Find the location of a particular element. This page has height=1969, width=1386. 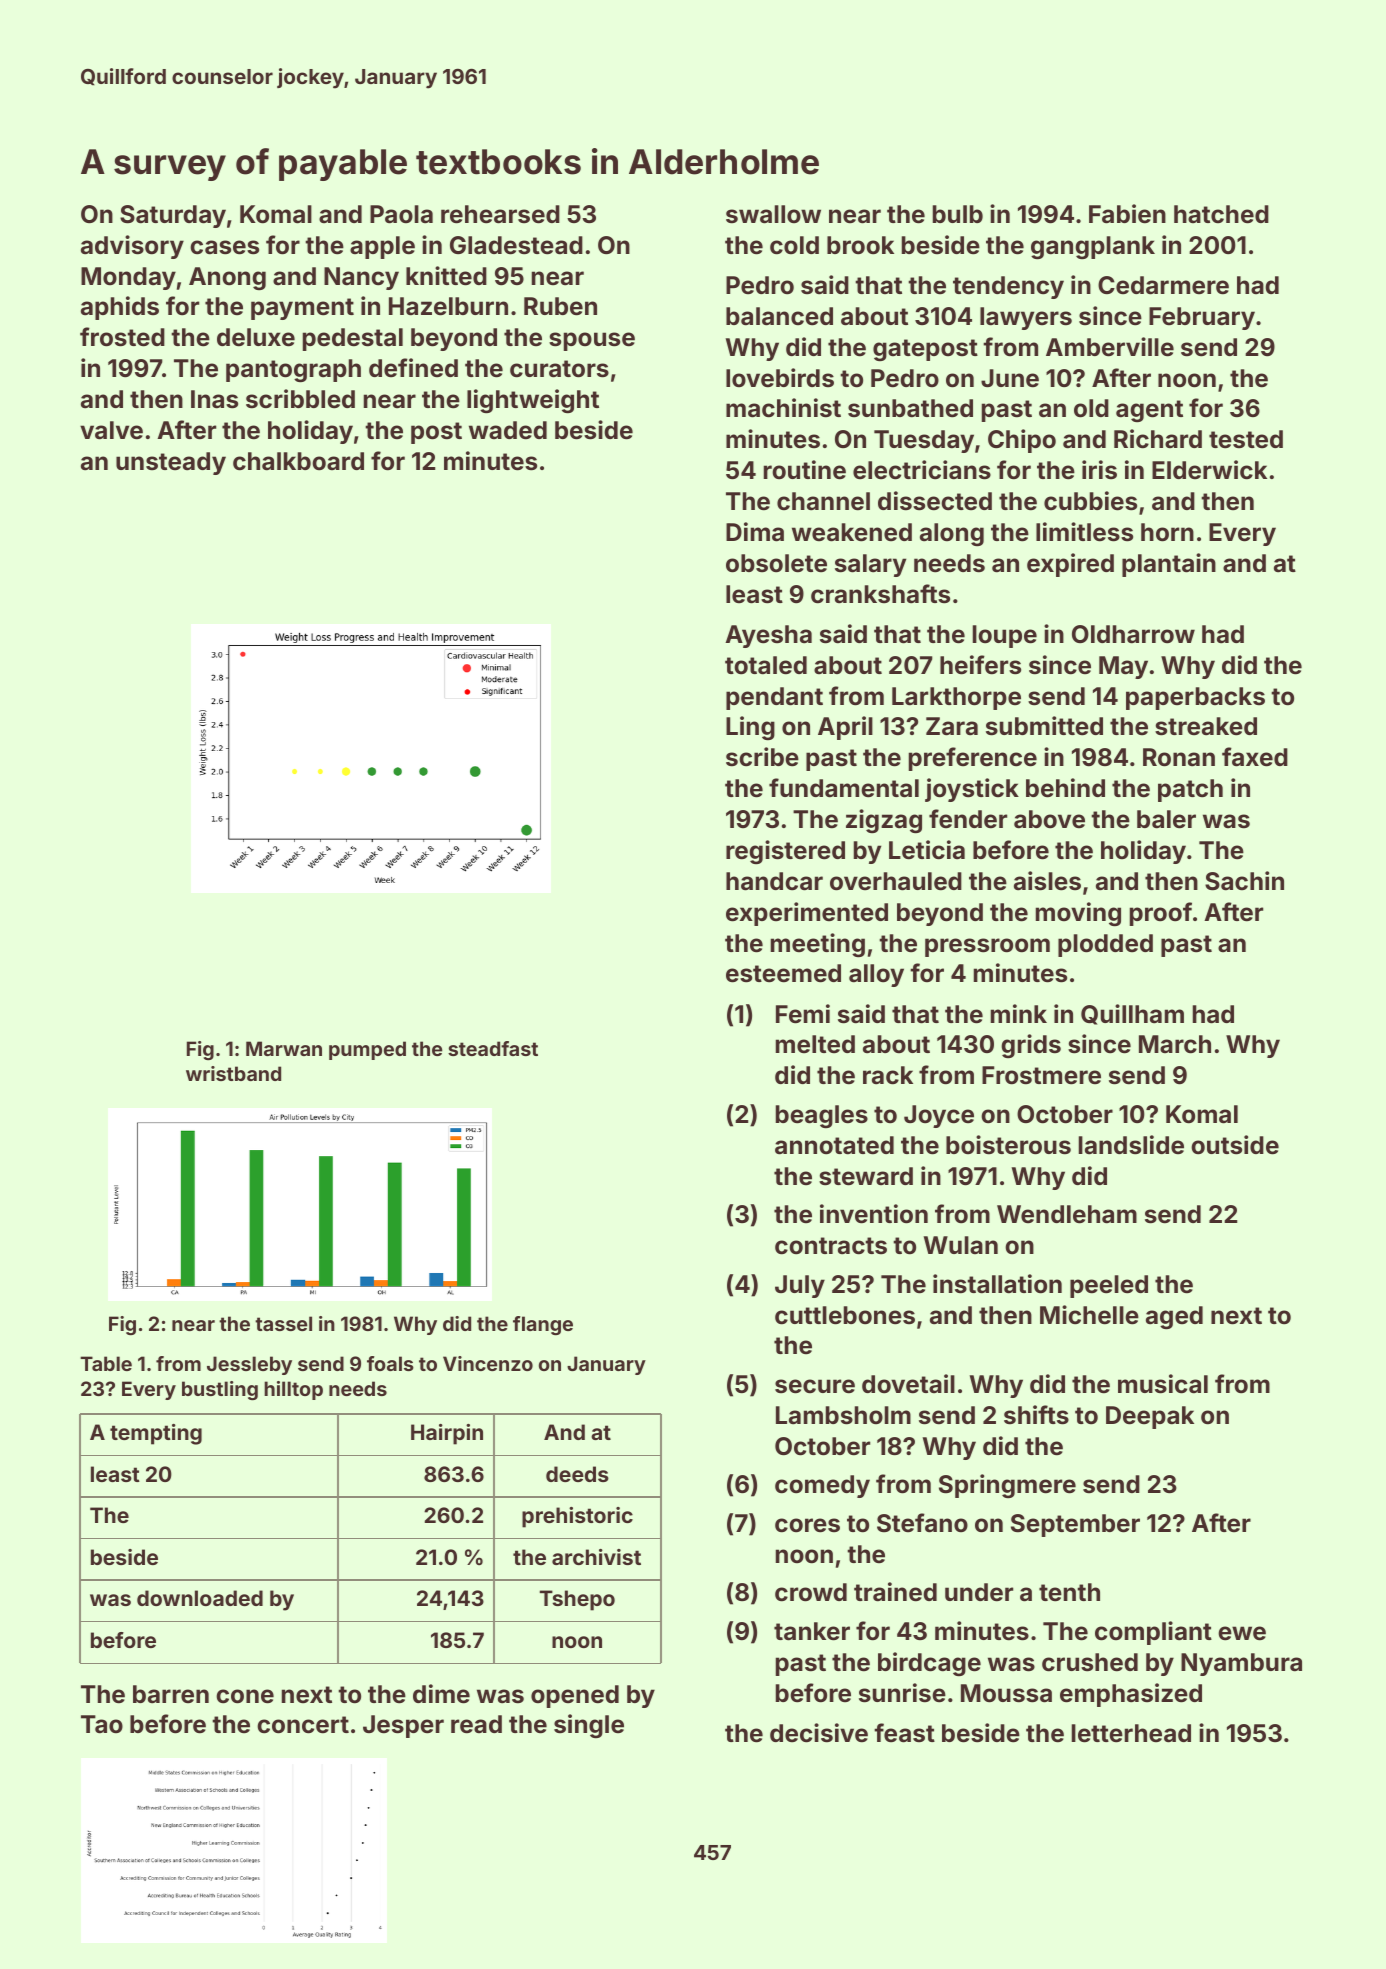

horn is located at coordinates (1167, 532).
